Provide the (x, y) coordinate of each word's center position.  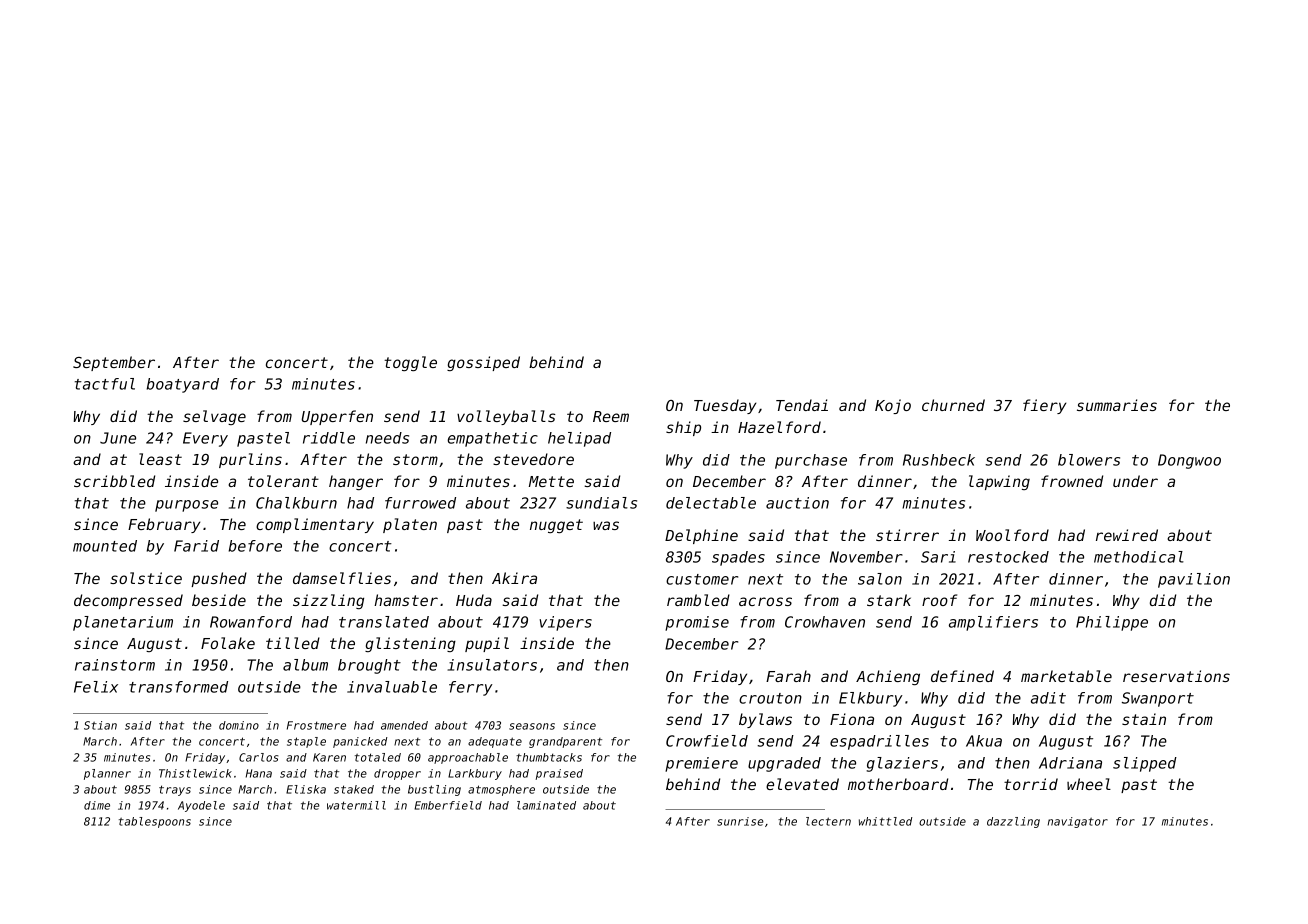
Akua (984, 741)
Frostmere (316, 725)
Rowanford (251, 622)
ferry (471, 688)
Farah (788, 676)
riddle (329, 438)
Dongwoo (1189, 461)
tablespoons (155, 822)
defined (962, 676)
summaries (1117, 405)
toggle (410, 363)
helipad (579, 439)
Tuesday (725, 406)
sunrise (740, 821)
